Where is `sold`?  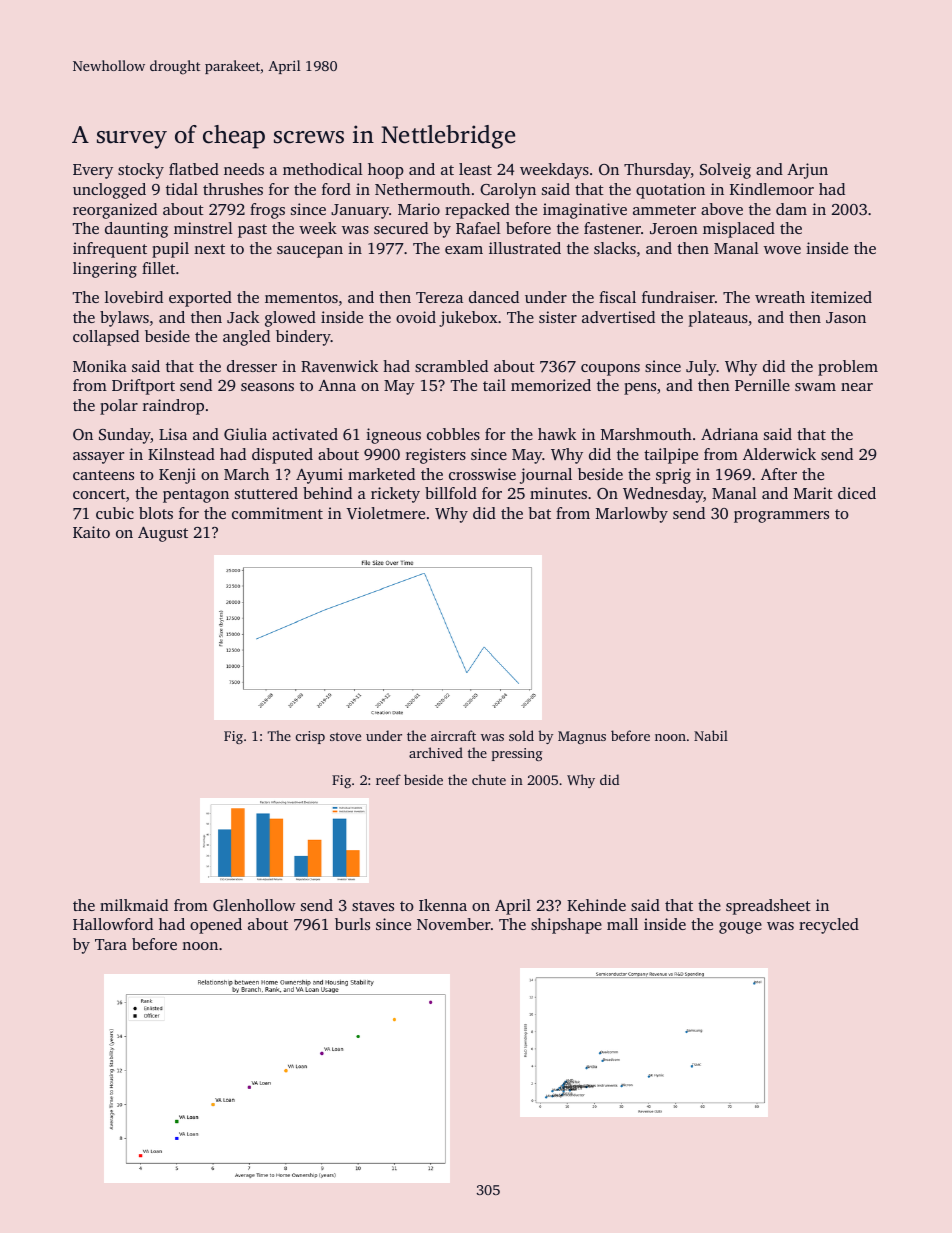 sold is located at coordinates (521, 735).
